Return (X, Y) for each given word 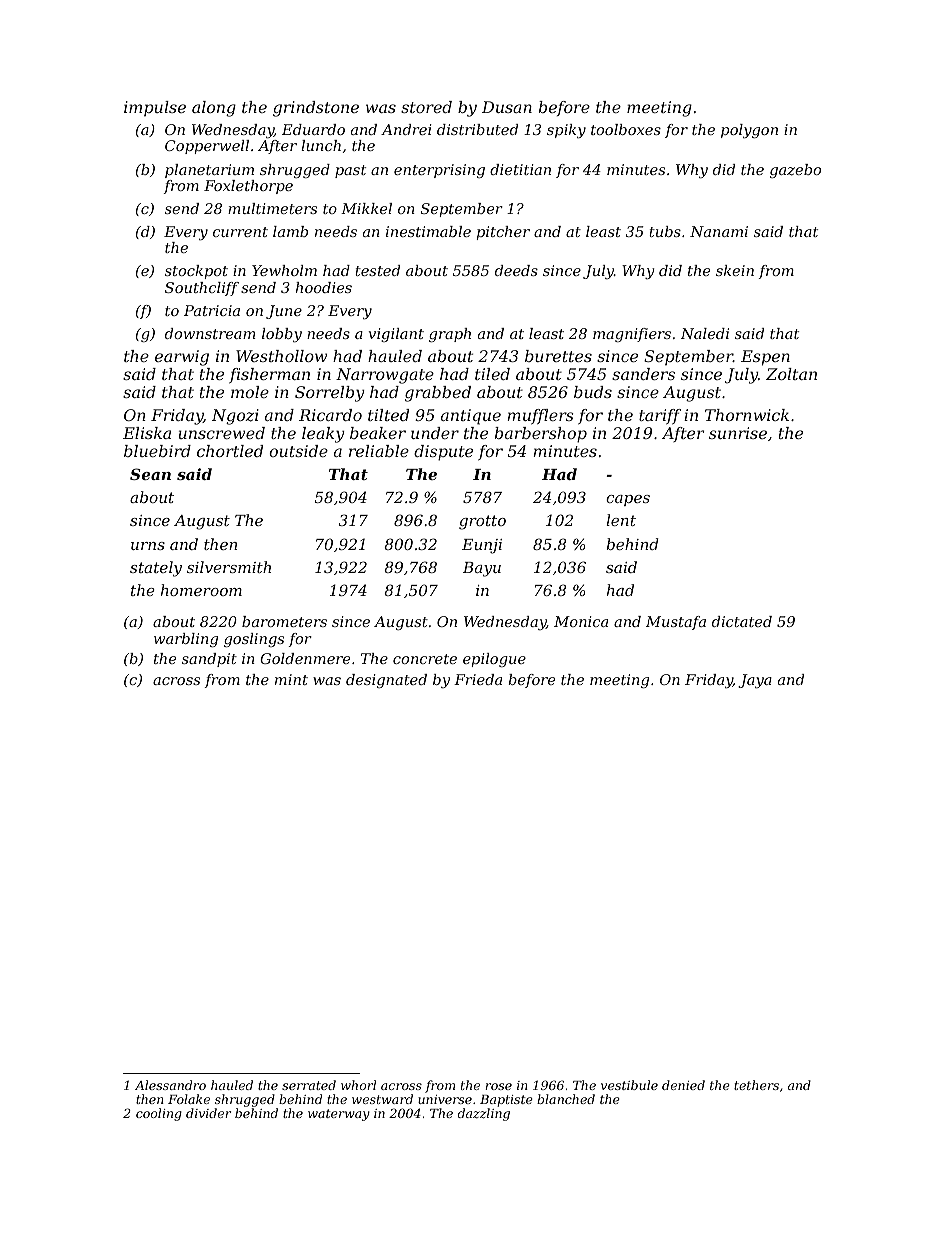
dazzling (484, 1114)
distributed (477, 129)
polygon (749, 131)
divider (208, 1113)
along (214, 109)
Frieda (478, 679)
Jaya (755, 681)
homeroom (201, 590)
